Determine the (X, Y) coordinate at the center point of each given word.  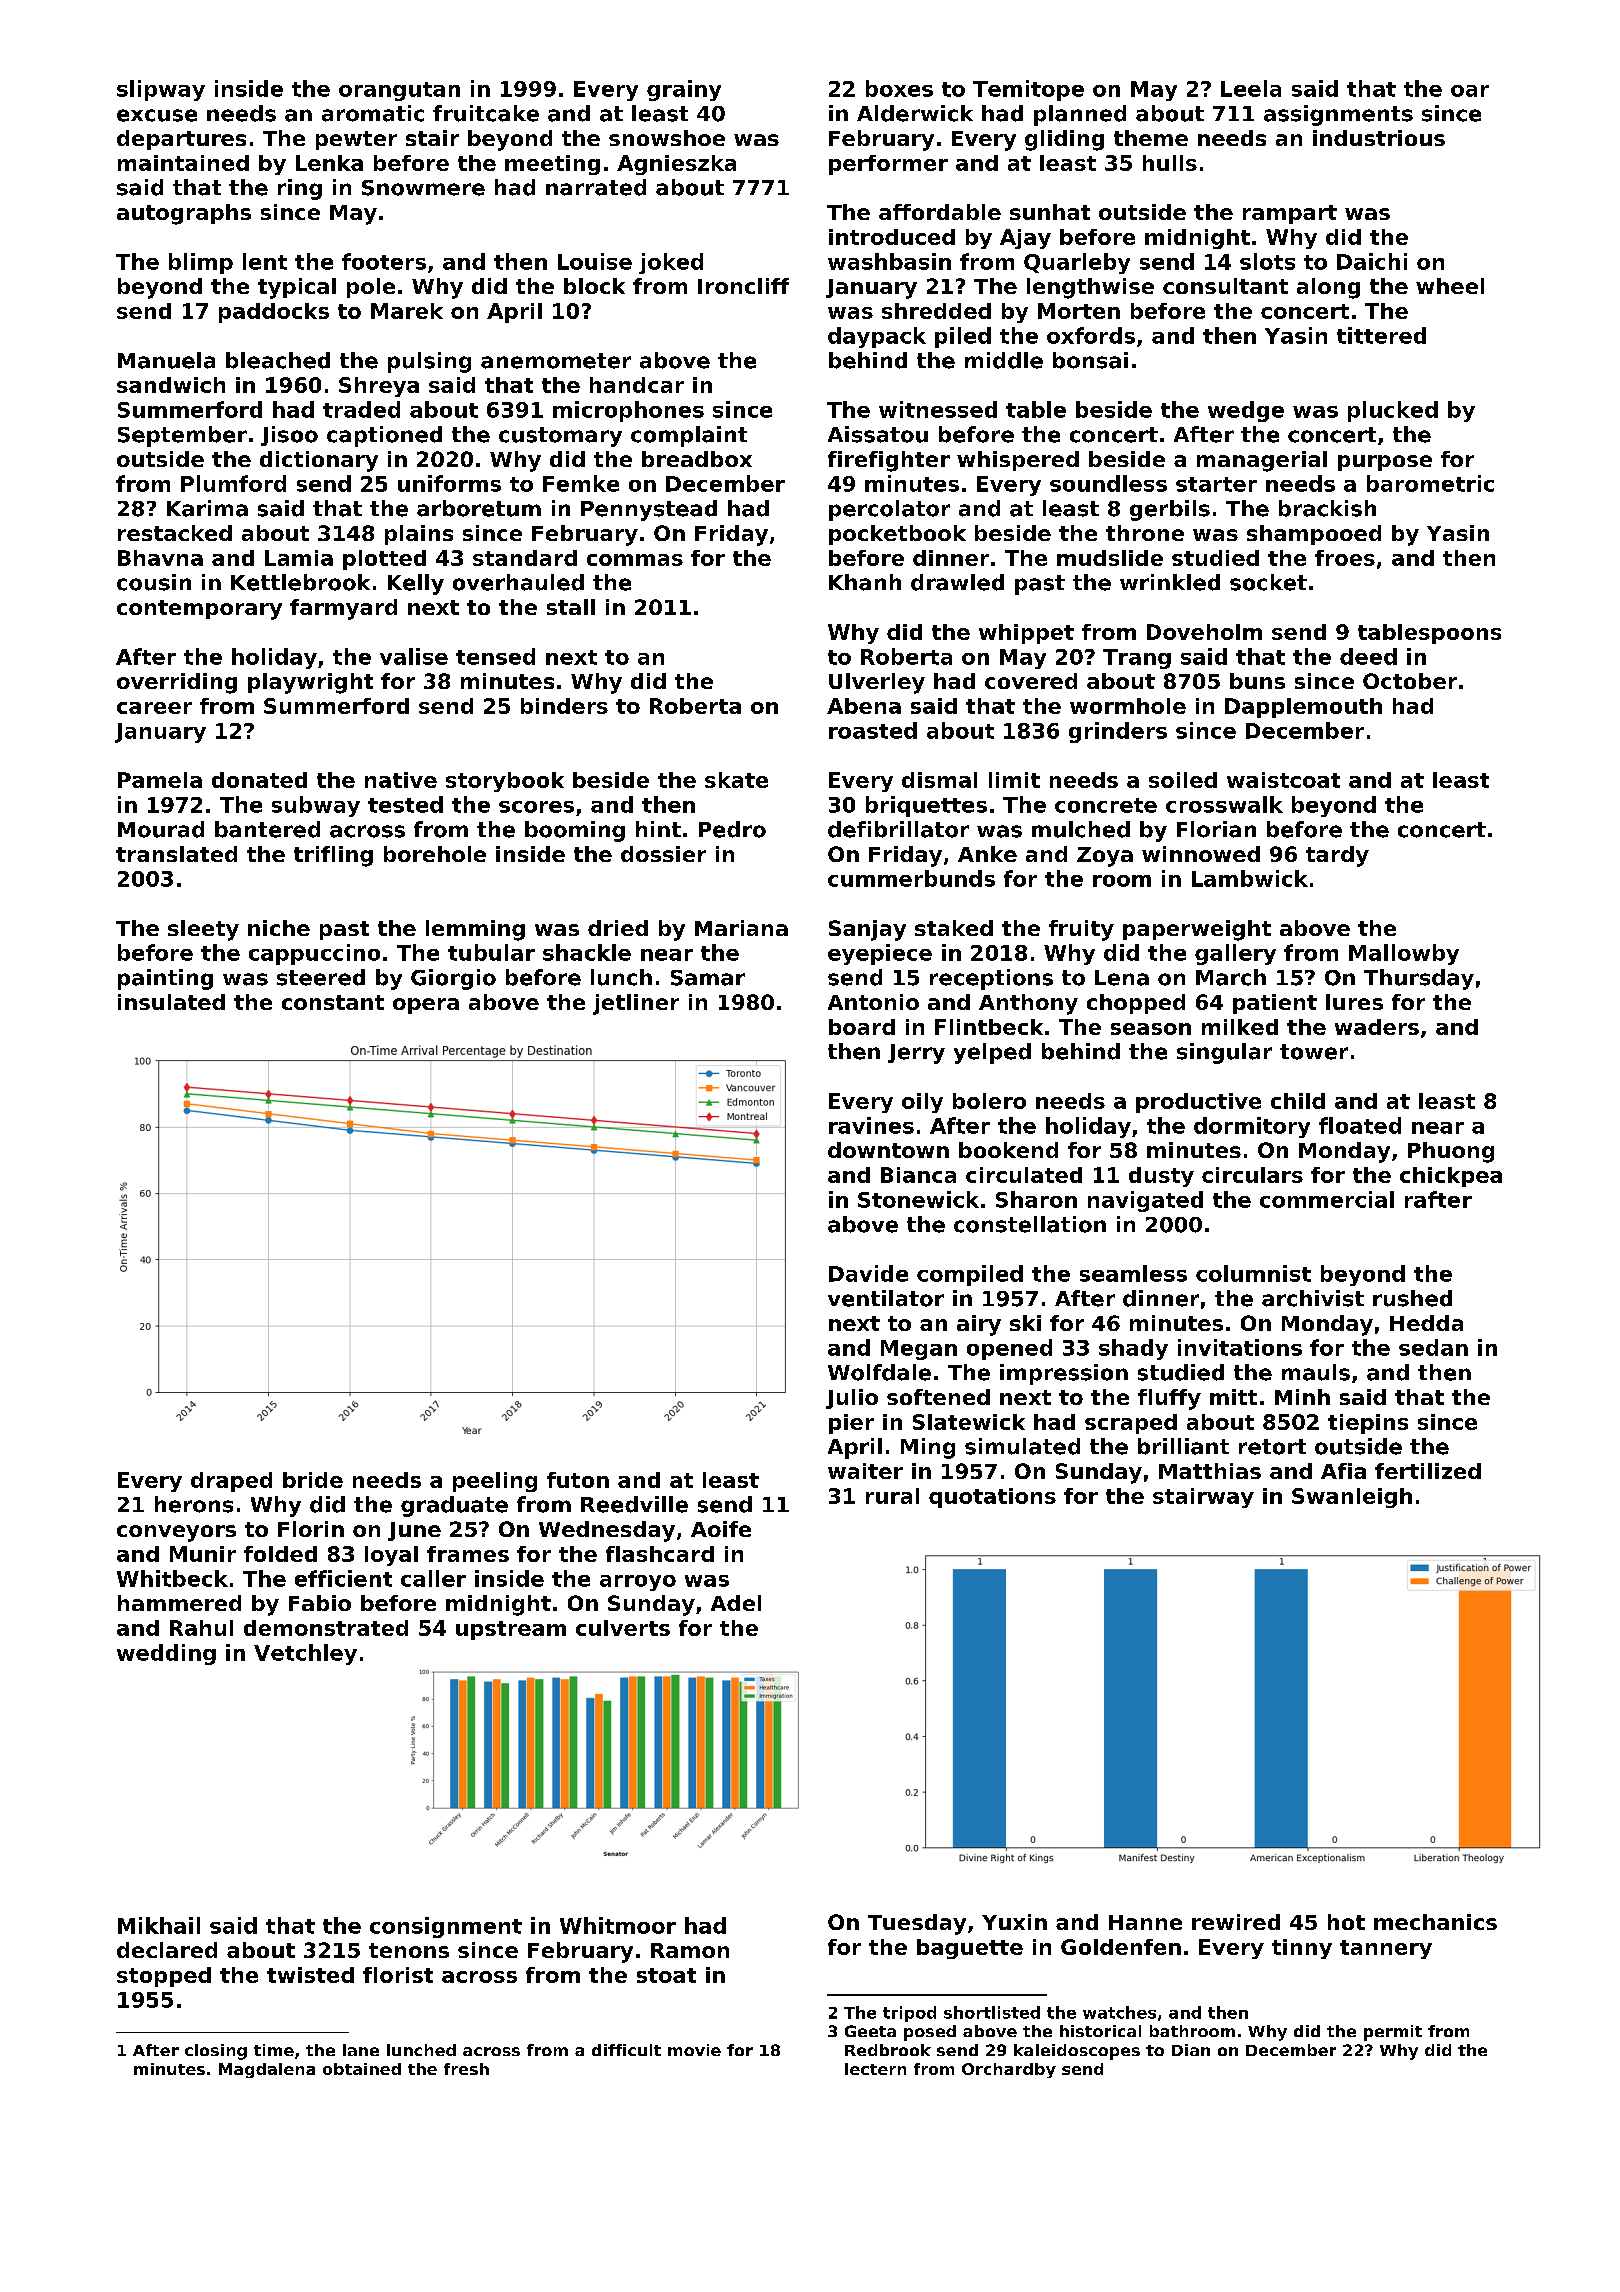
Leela (1251, 88)
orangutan (399, 91)
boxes (899, 88)
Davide (868, 1273)
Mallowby (1404, 954)
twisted (310, 1975)
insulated (171, 1002)
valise (414, 656)
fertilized (1428, 1471)
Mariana (741, 928)
